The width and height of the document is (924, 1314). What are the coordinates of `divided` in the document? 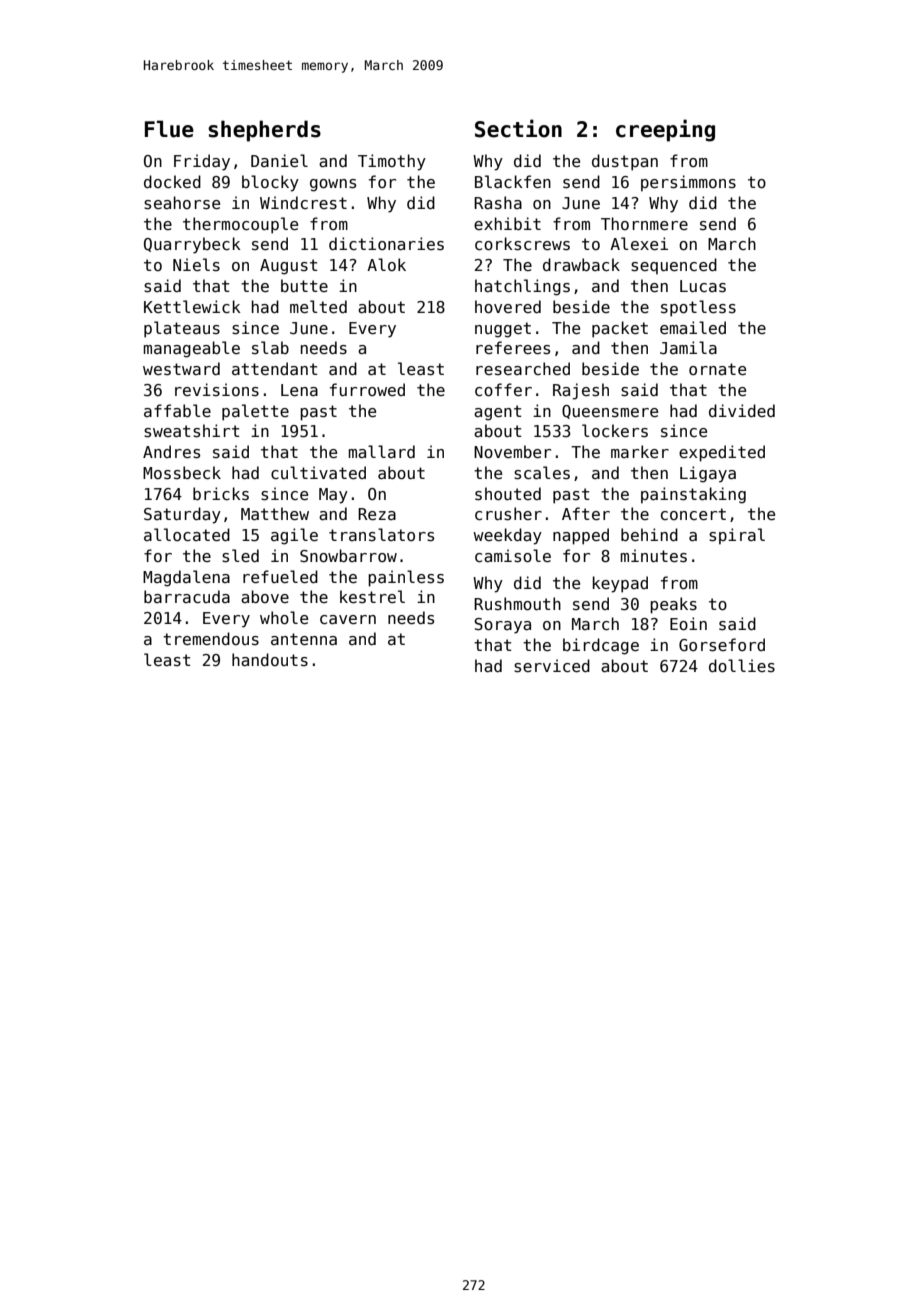 It's located at (742, 410).
